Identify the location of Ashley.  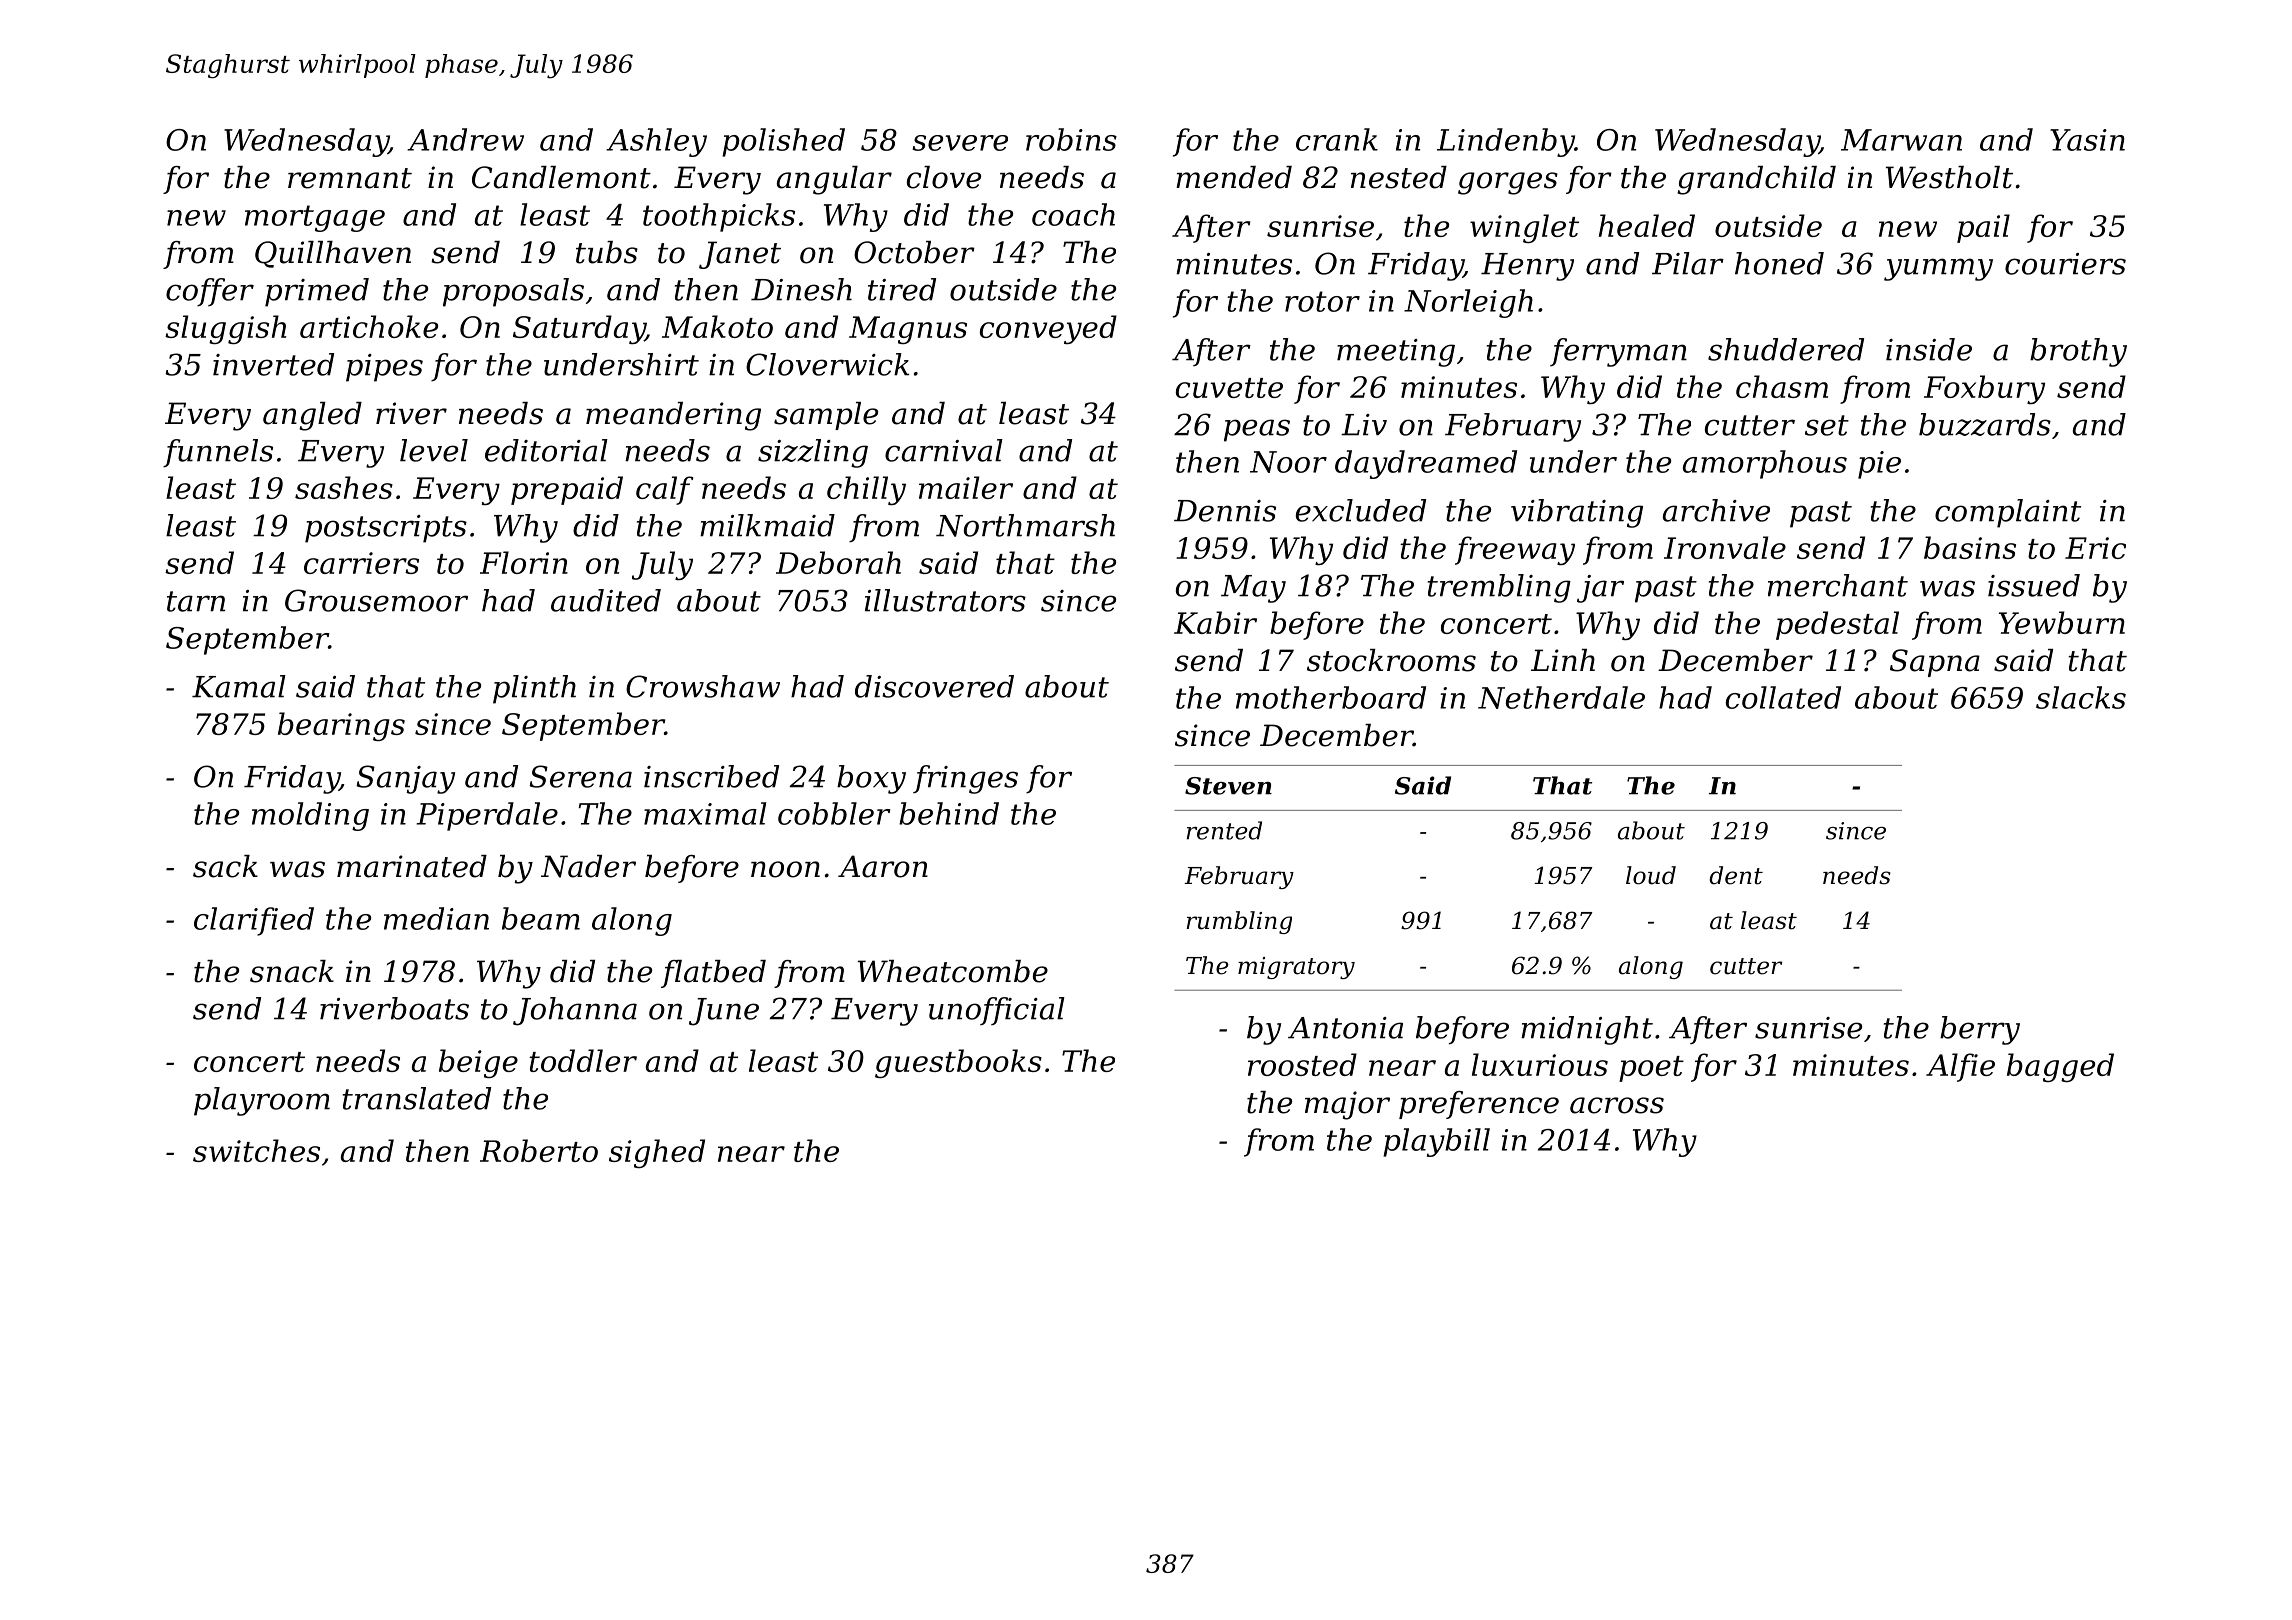
(656, 142).
